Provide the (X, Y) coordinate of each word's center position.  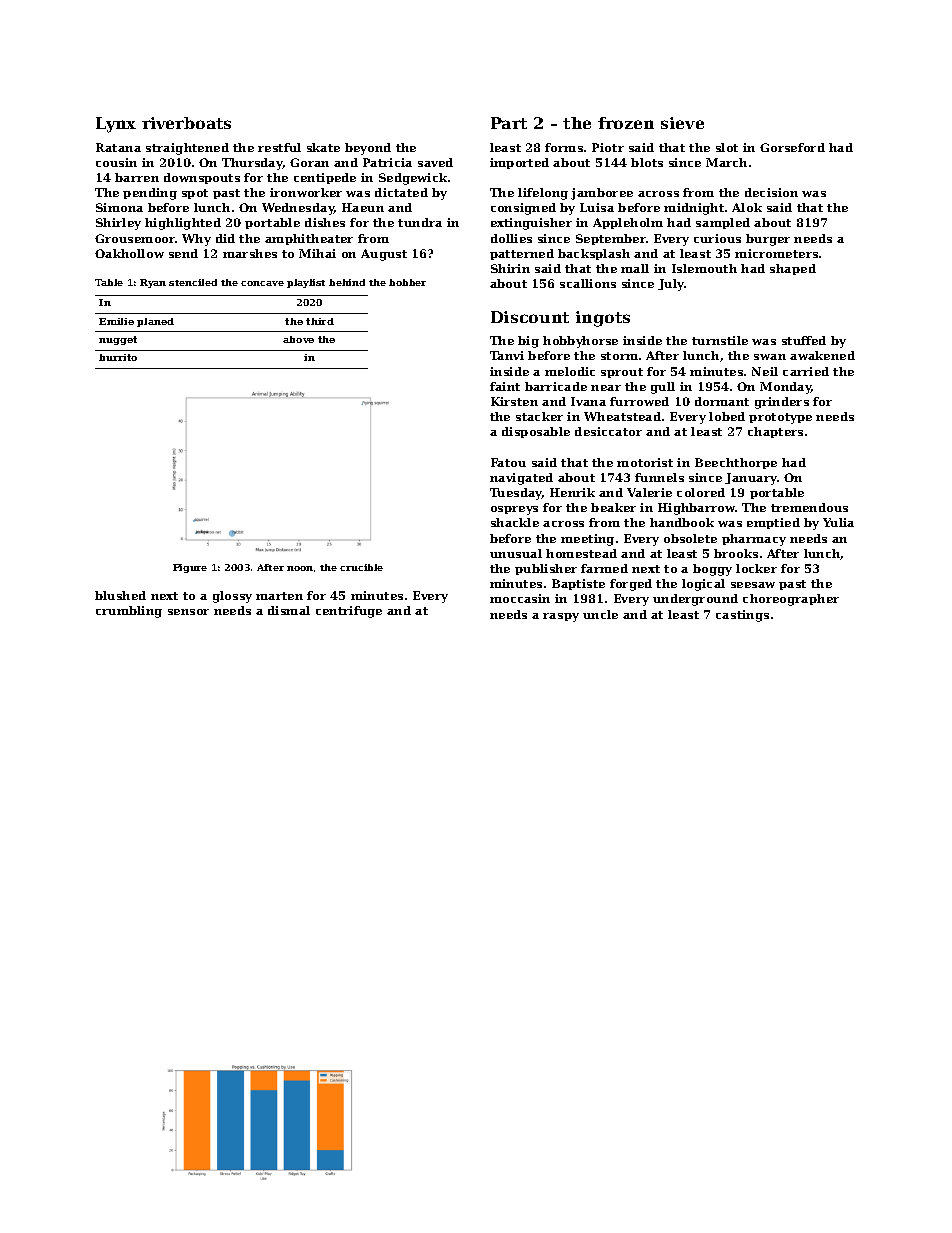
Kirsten (514, 401)
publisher (546, 569)
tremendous (809, 507)
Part (509, 123)
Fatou (508, 462)
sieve (682, 123)
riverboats (186, 123)
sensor (188, 612)
